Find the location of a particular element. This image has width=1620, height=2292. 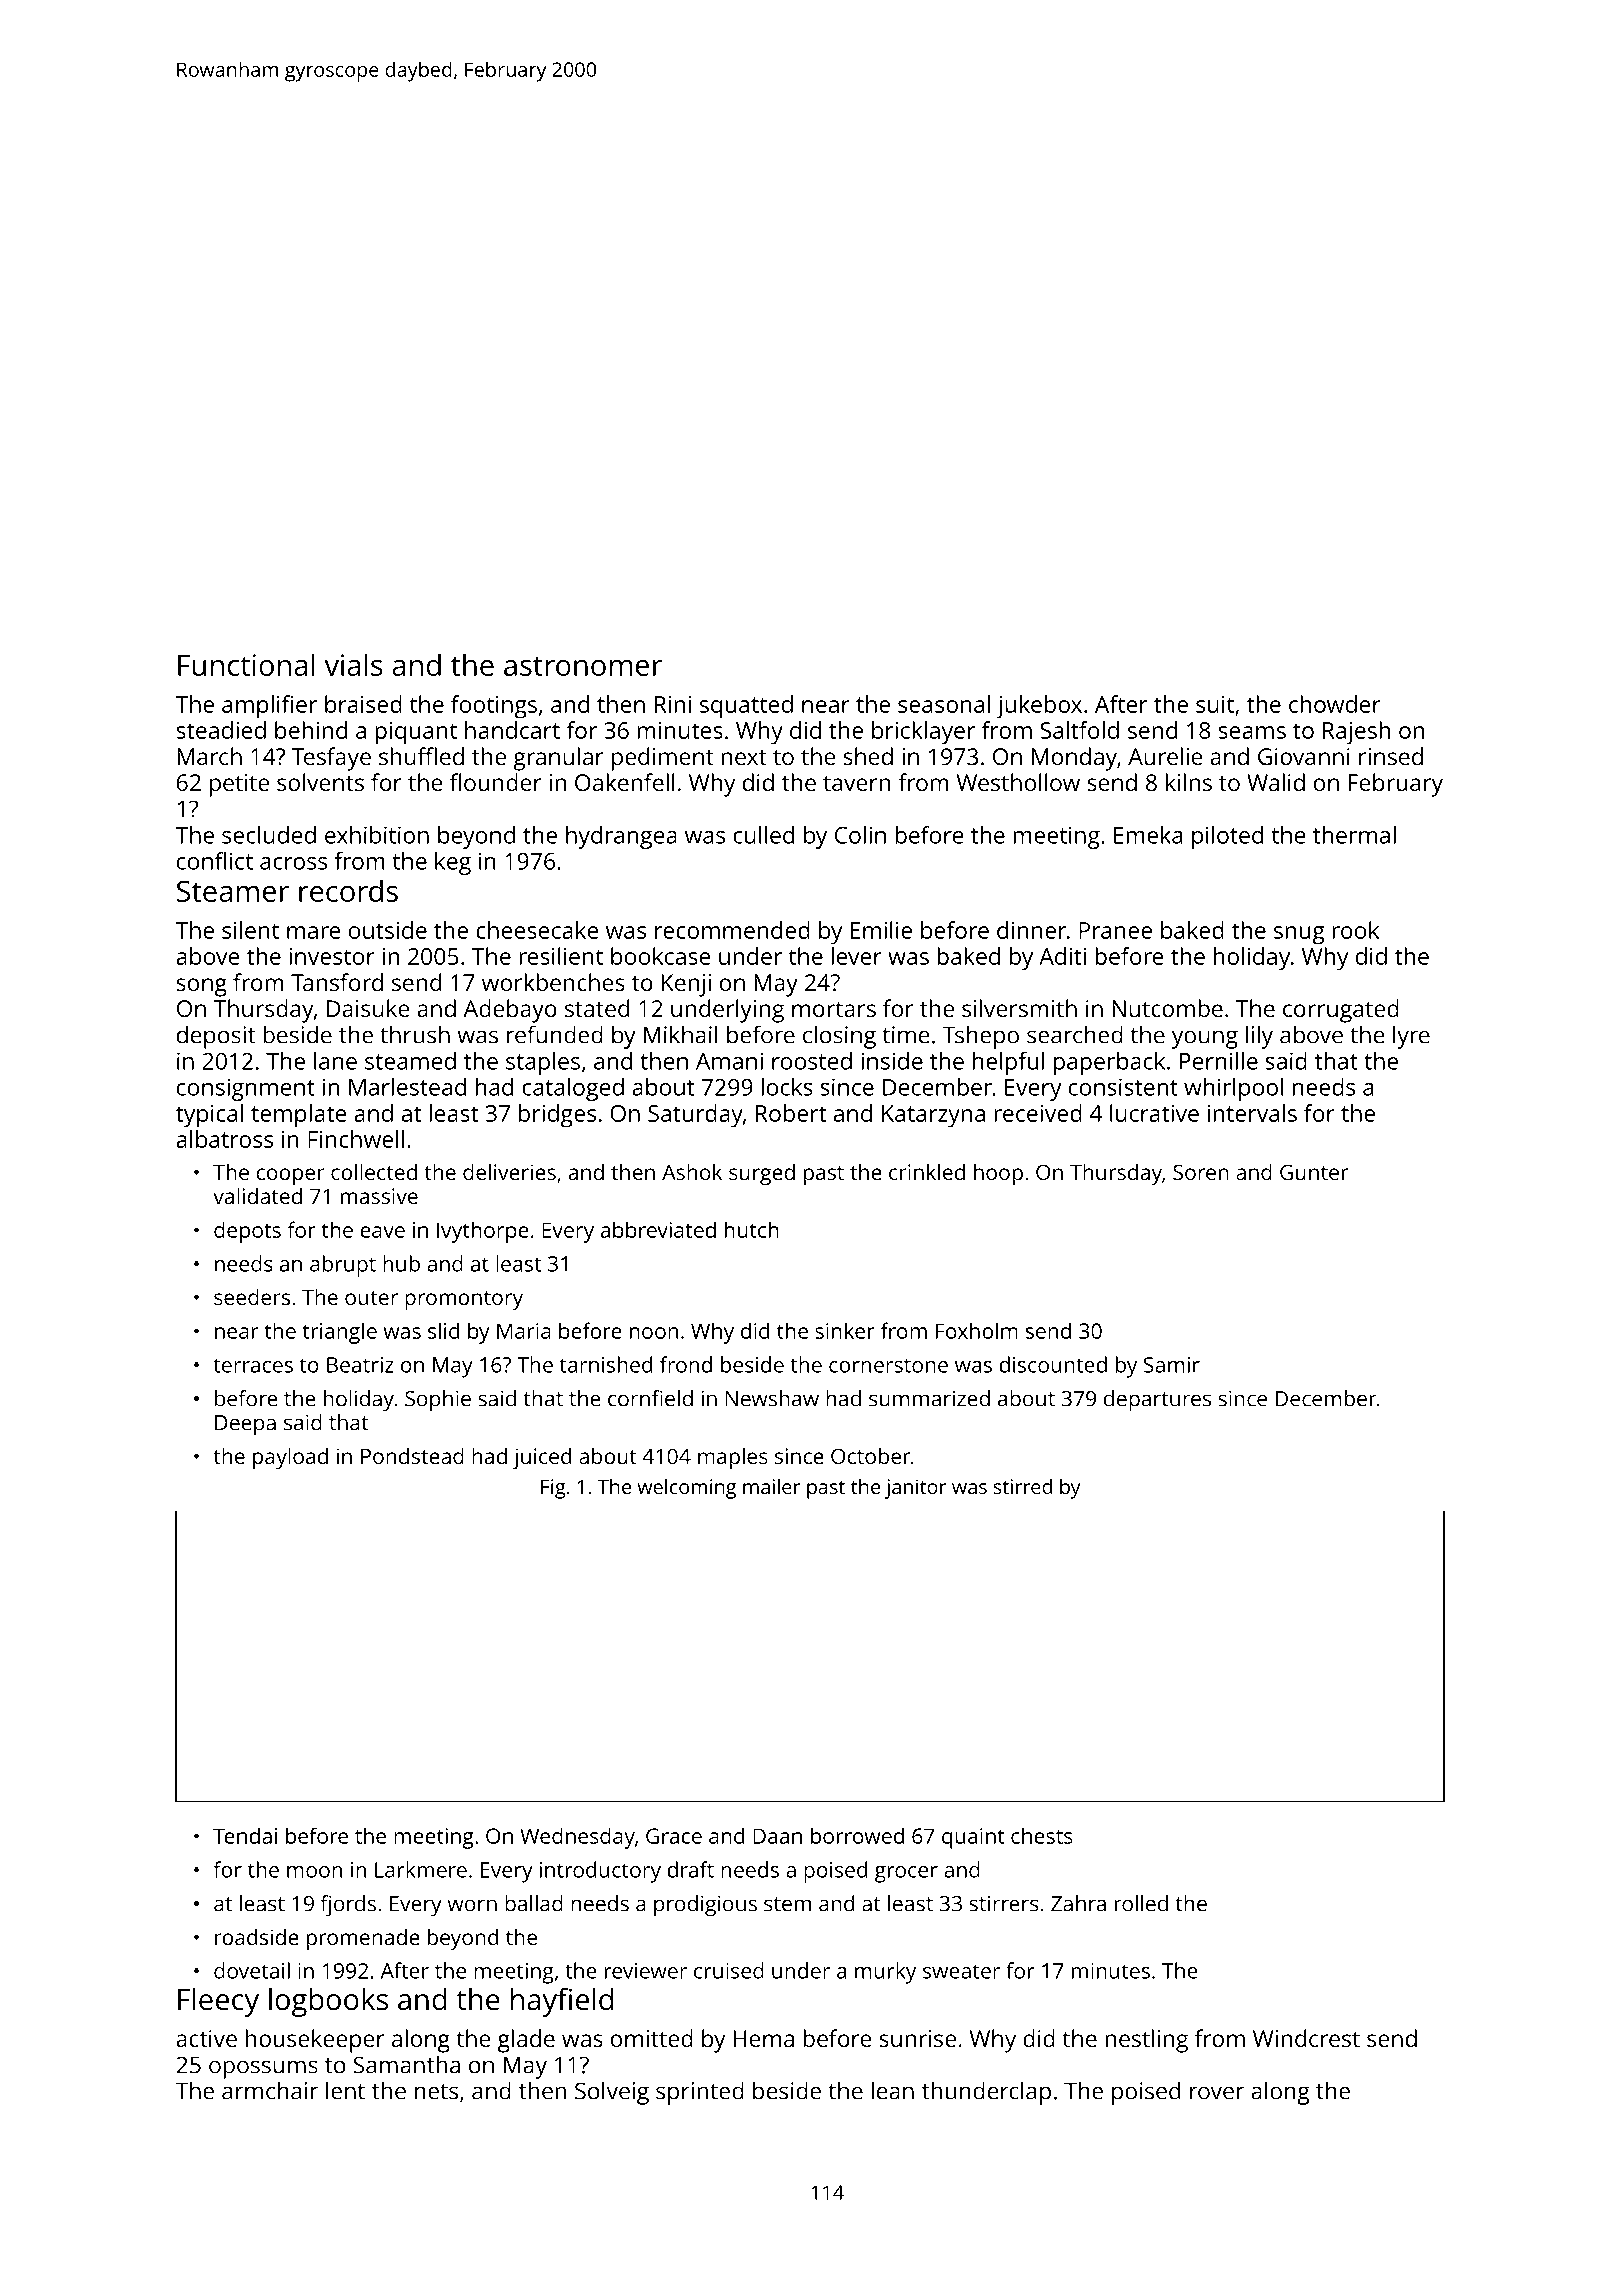

Gunter is located at coordinates (1314, 1172).
